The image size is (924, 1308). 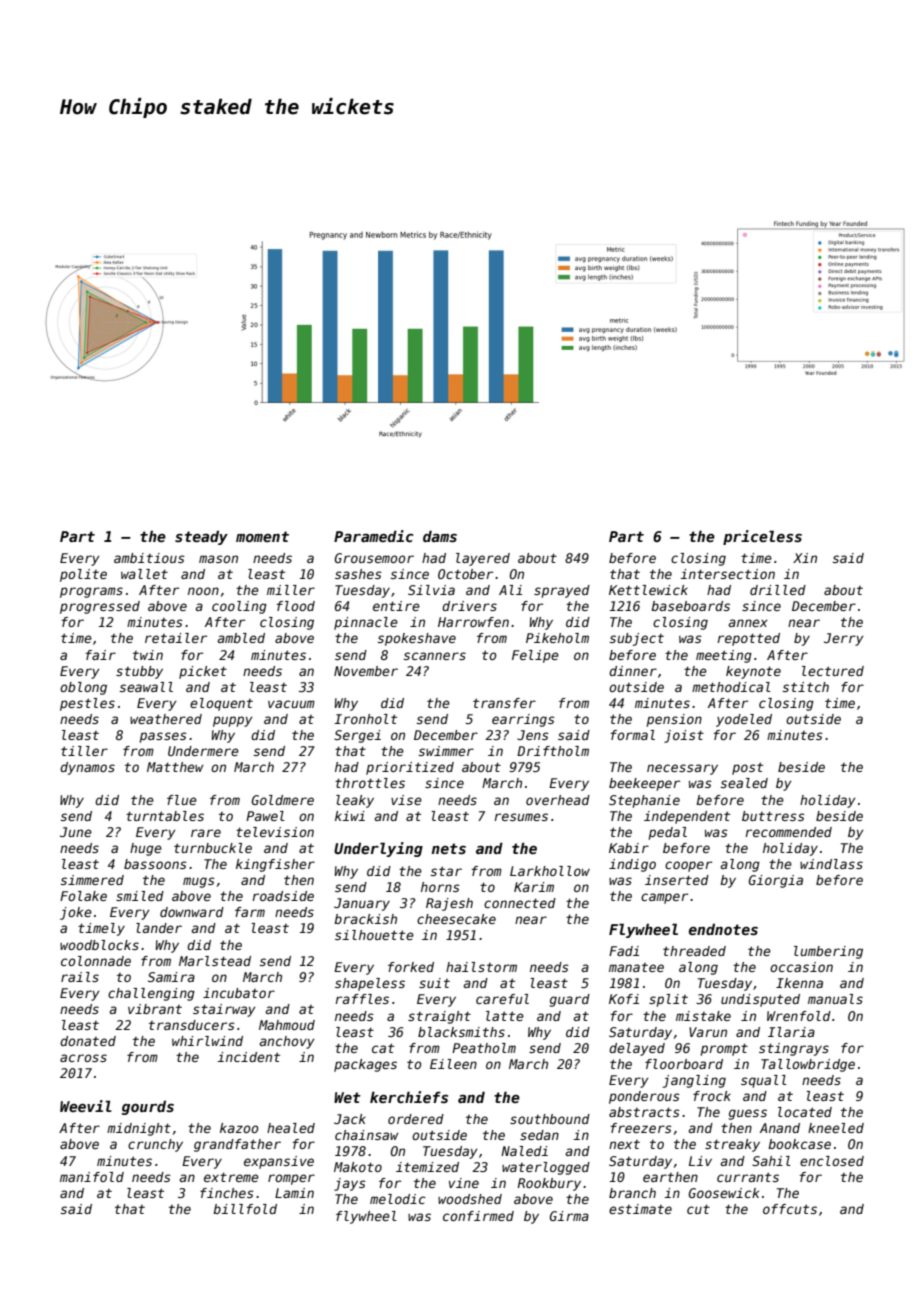 I want to click on stingrays, so click(x=794, y=1049).
